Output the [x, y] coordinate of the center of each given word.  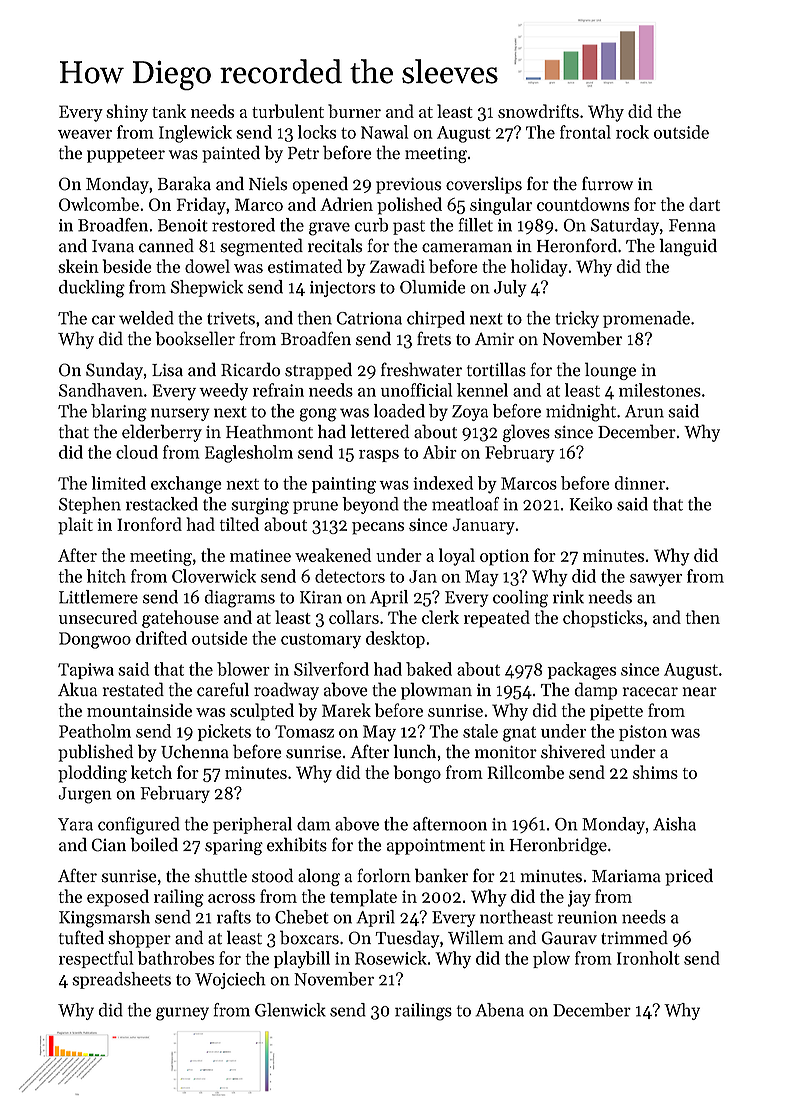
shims [655, 772]
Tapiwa [86, 671]
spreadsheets [121, 980]
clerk [440, 617]
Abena [499, 1010]
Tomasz [304, 731]
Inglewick [195, 134]
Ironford [149, 524]
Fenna [692, 225]
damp [595, 691]
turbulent [288, 111]
